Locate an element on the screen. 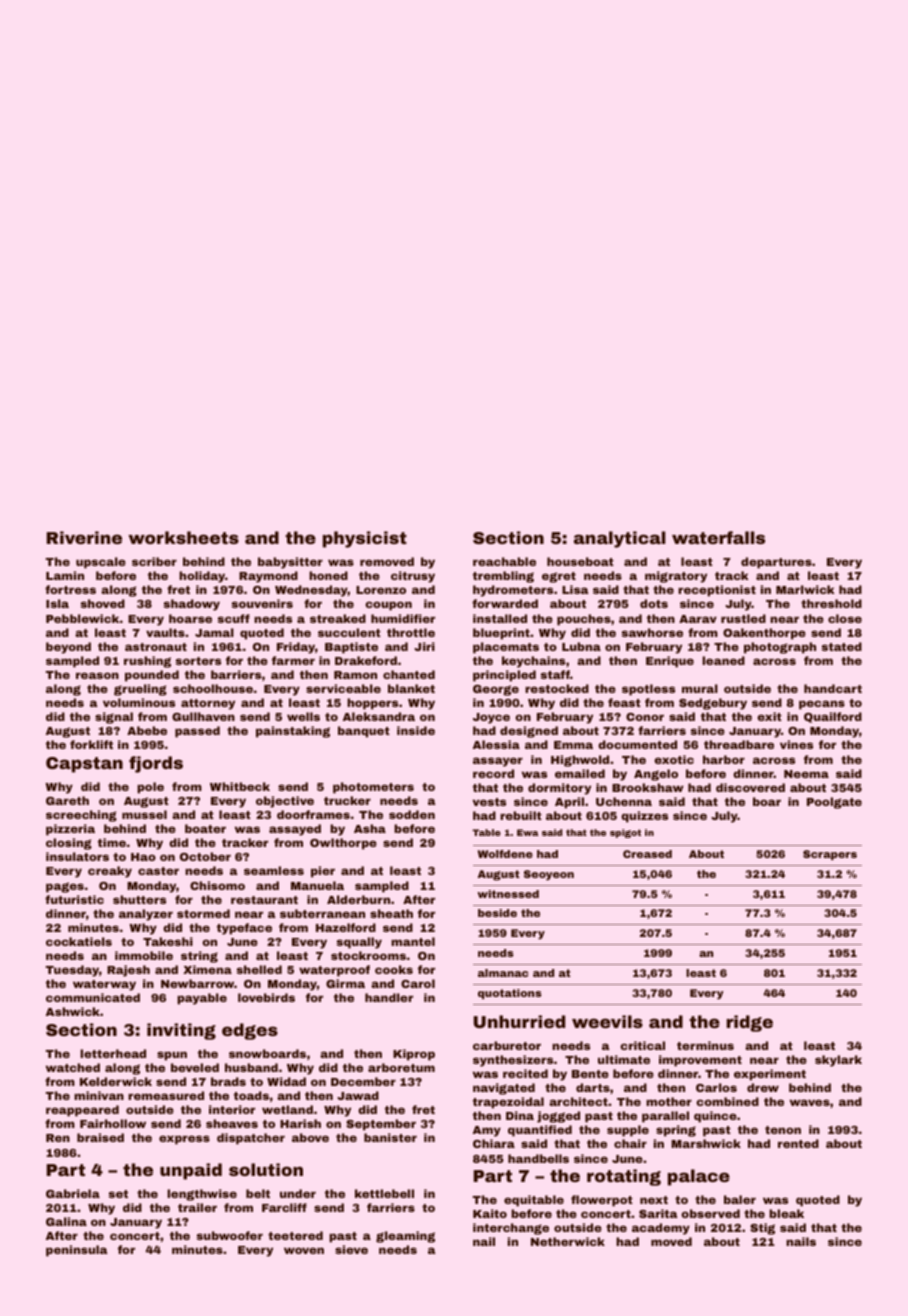 The height and width of the screenshot is (1316, 908). Gabriela is located at coordinates (73, 1193).
